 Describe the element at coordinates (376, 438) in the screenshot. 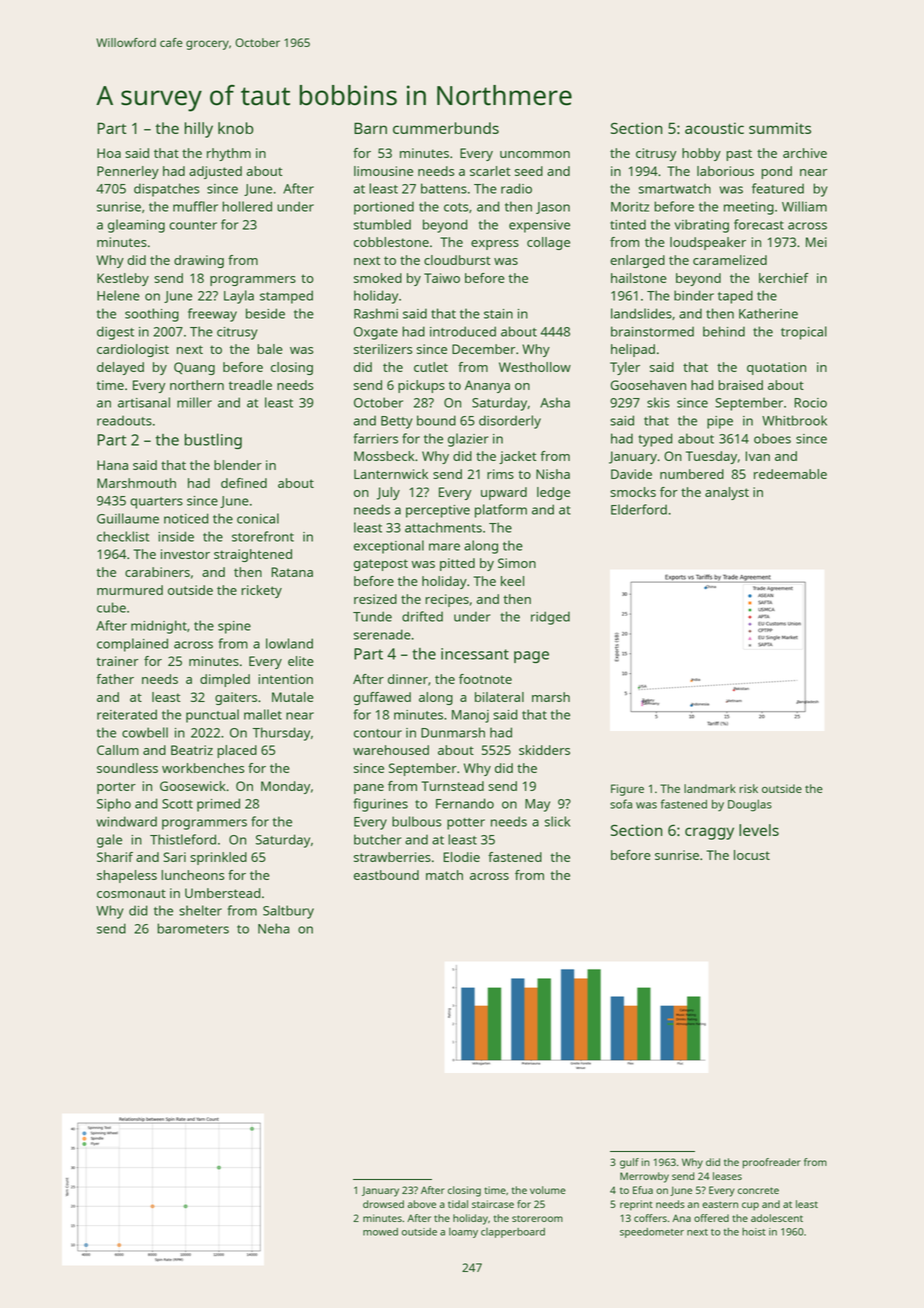

I see `farriers` at that location.
